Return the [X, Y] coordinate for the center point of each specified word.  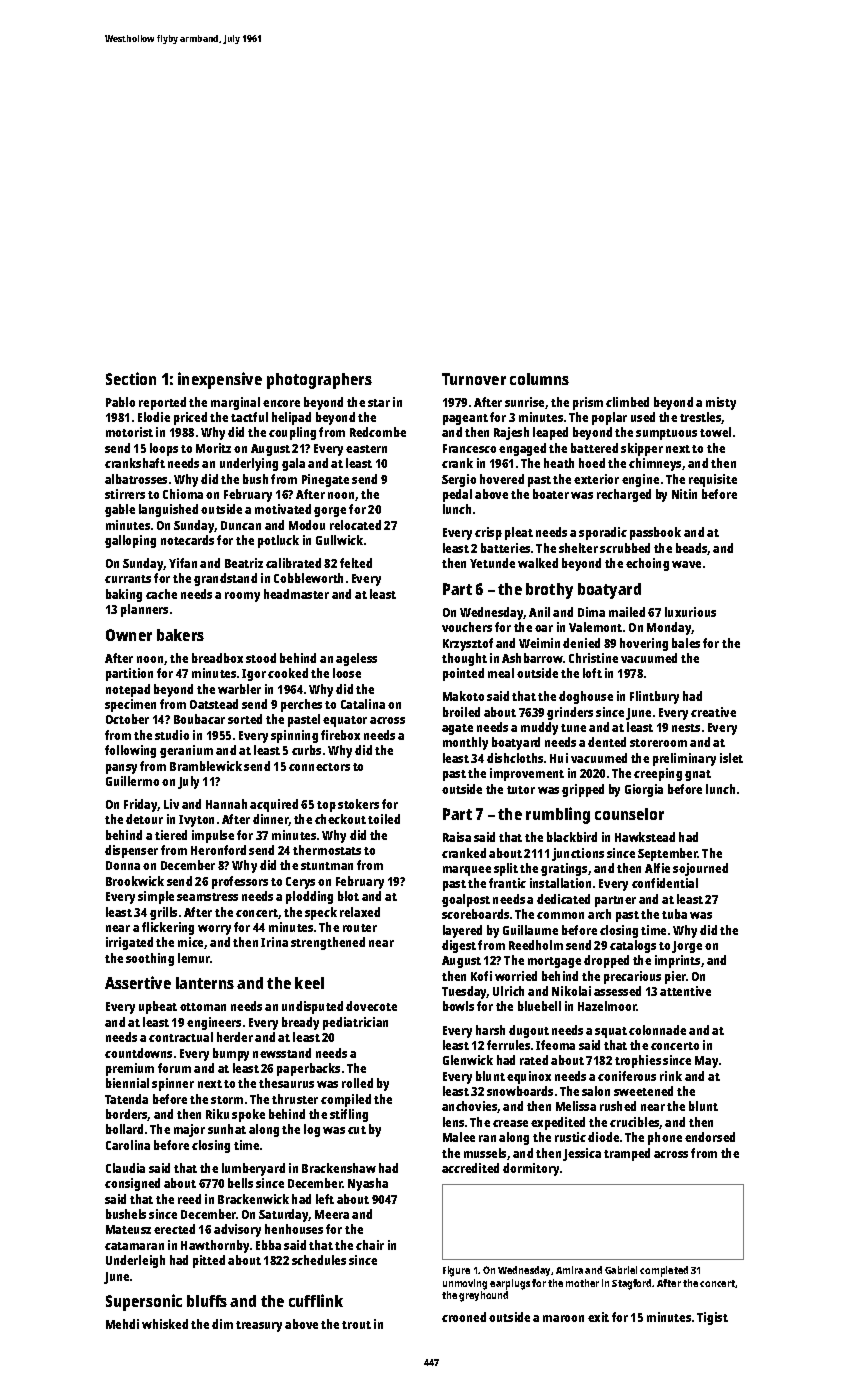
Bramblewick [206, 766]
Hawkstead [645, 837]
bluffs [207, 1301]
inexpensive [220, 380]
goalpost [466, 900]
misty [721, 403]
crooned [464, 1317]
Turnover [474, 379]
